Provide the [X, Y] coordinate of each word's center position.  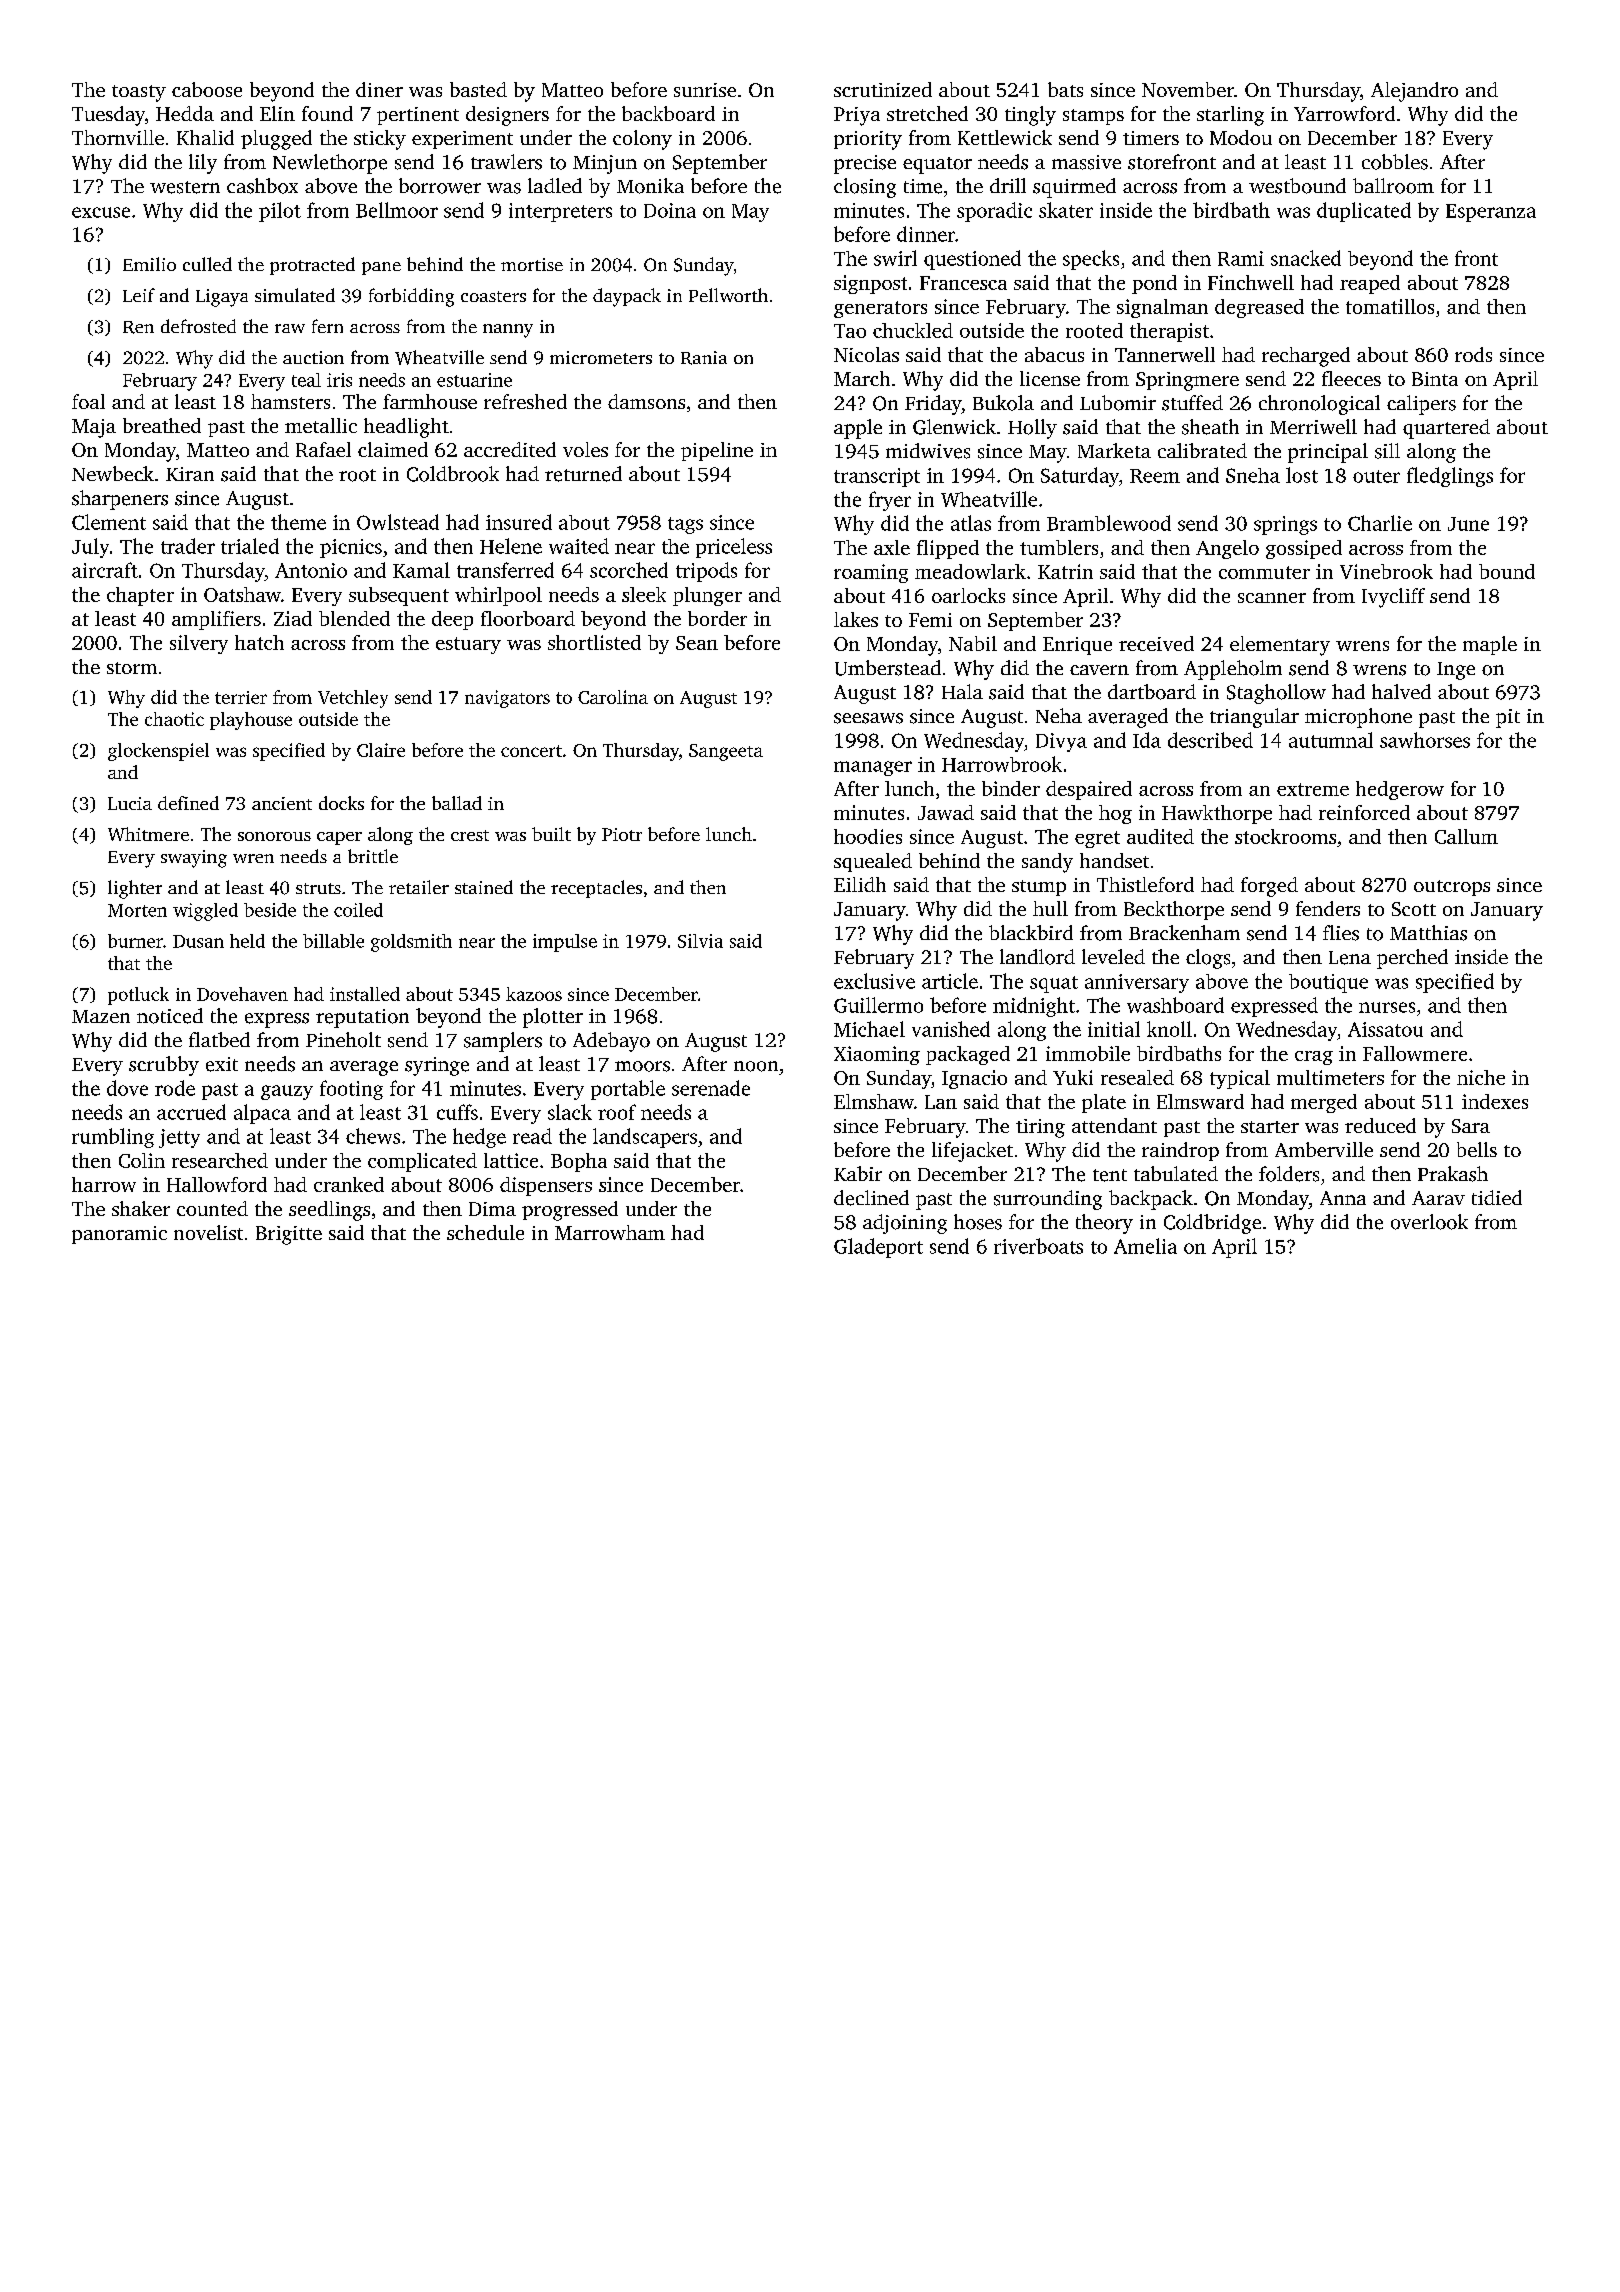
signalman [1162, 308]
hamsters [290, 401]
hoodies [868, 836]
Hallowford [217, 1184]
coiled [358, 910]
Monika [650, 186]
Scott [1414, 909]
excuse [101, 212]
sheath [1210, 427]
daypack [627, 297]
